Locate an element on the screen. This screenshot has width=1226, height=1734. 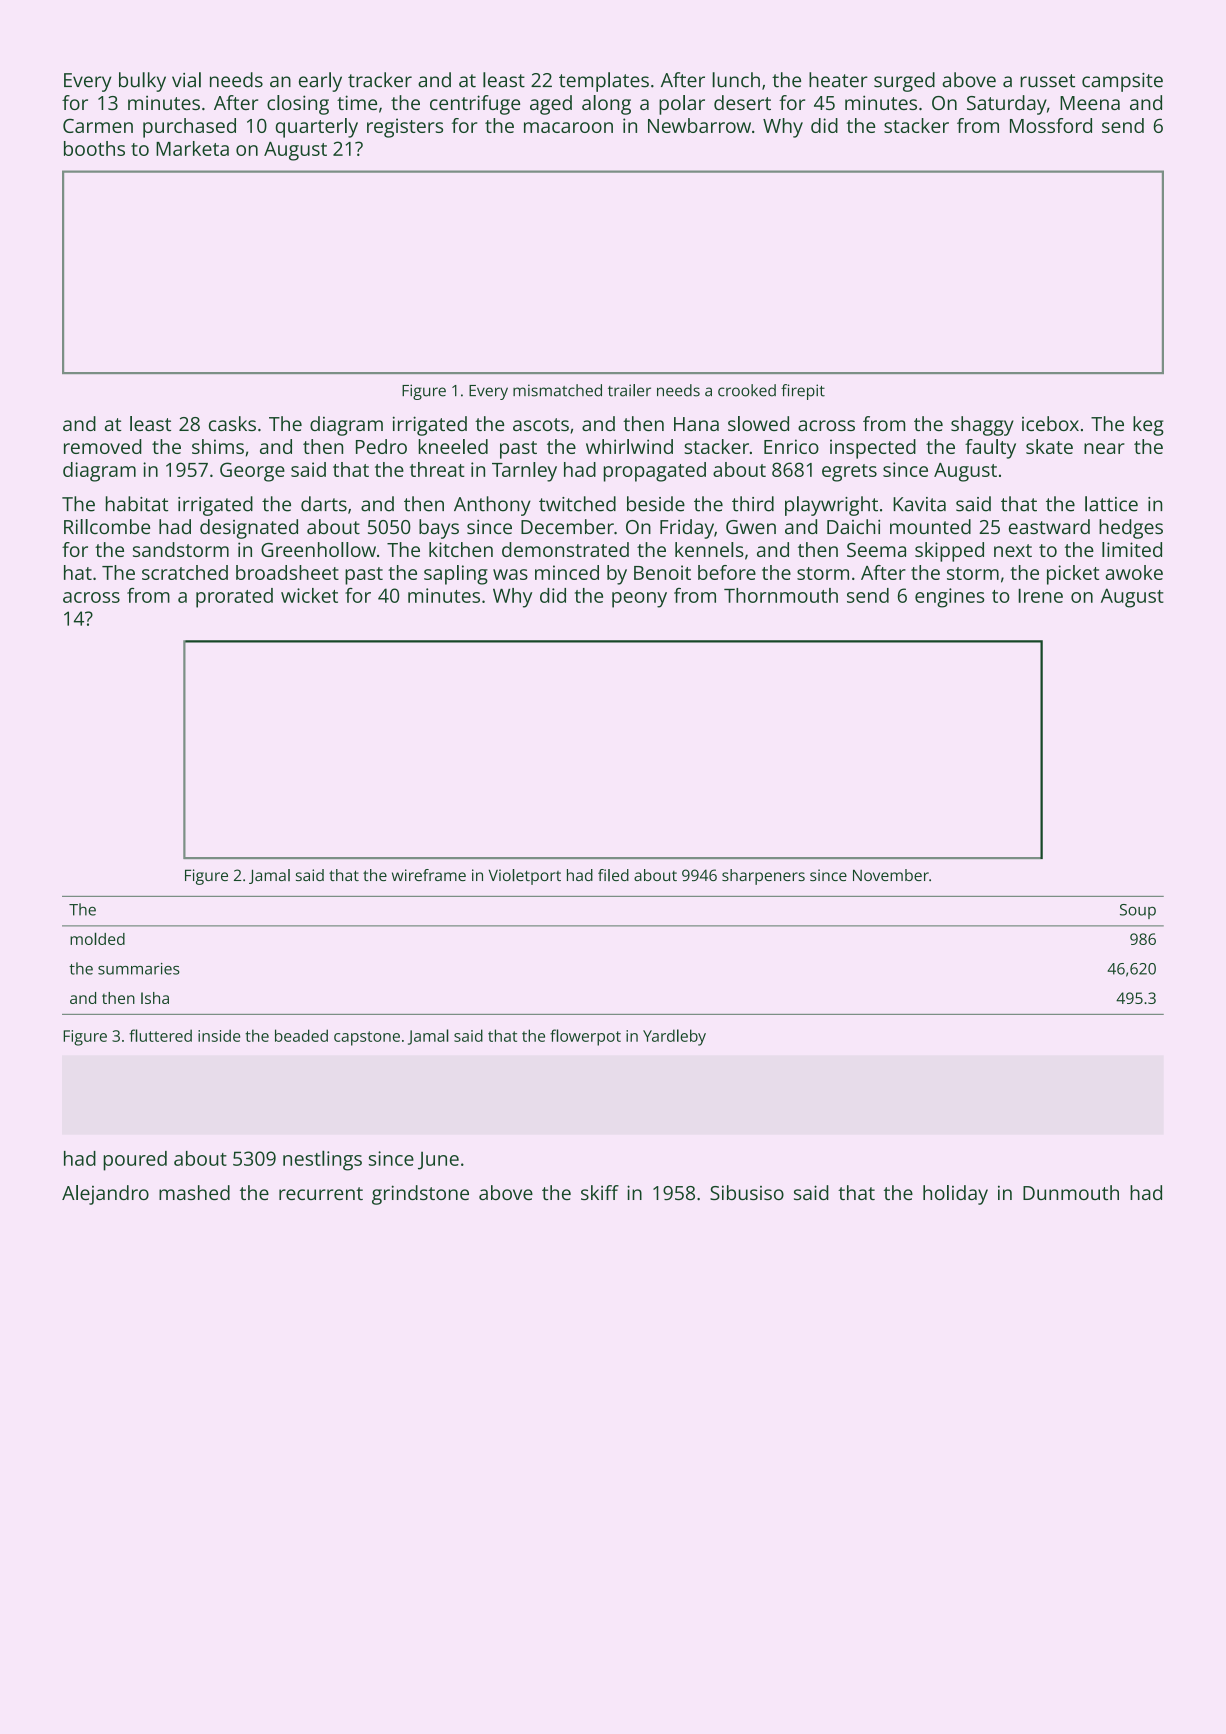
vial is located at coordinates (186, 80).
